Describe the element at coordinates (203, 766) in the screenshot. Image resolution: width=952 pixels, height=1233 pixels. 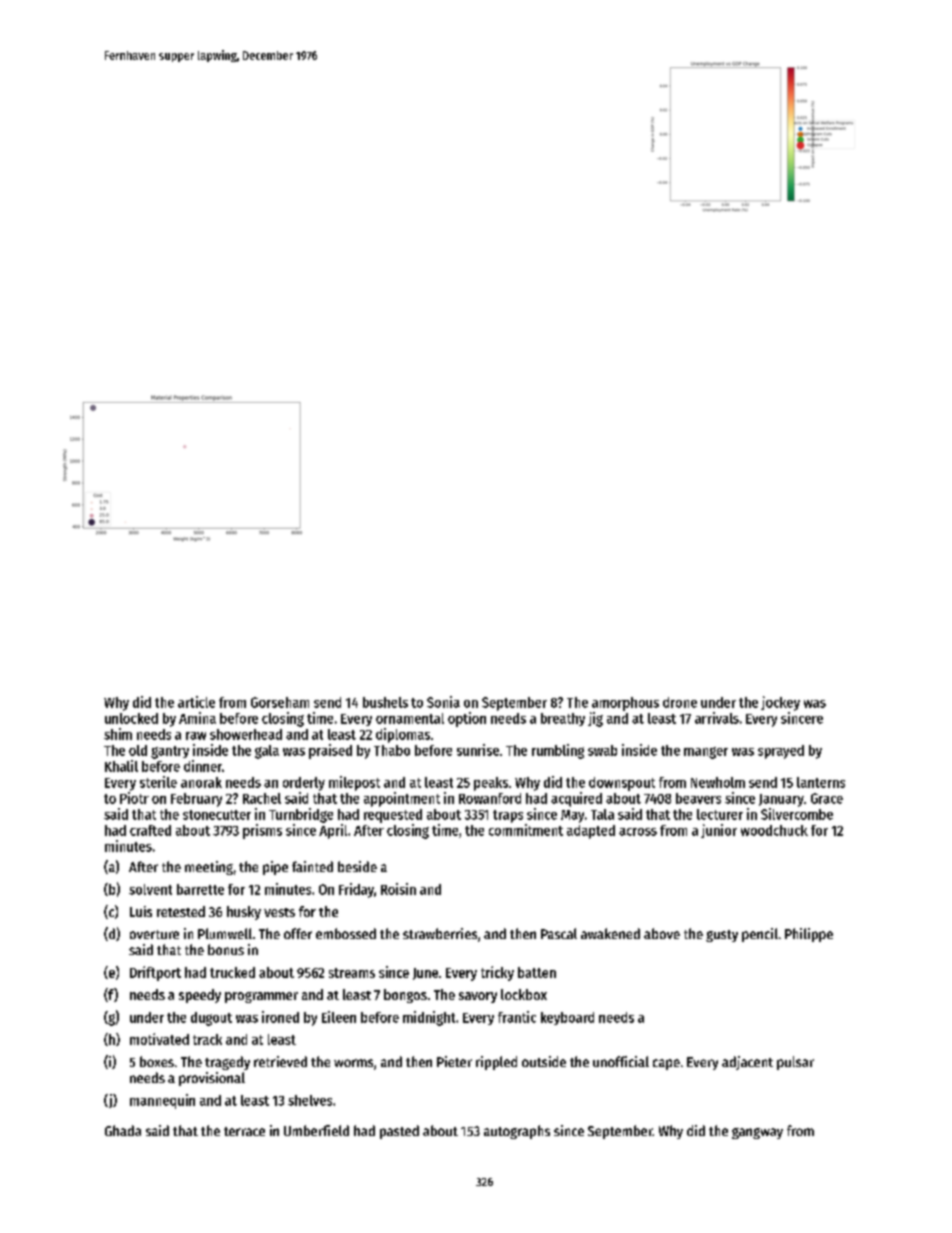
I see `dinner` at that location.
